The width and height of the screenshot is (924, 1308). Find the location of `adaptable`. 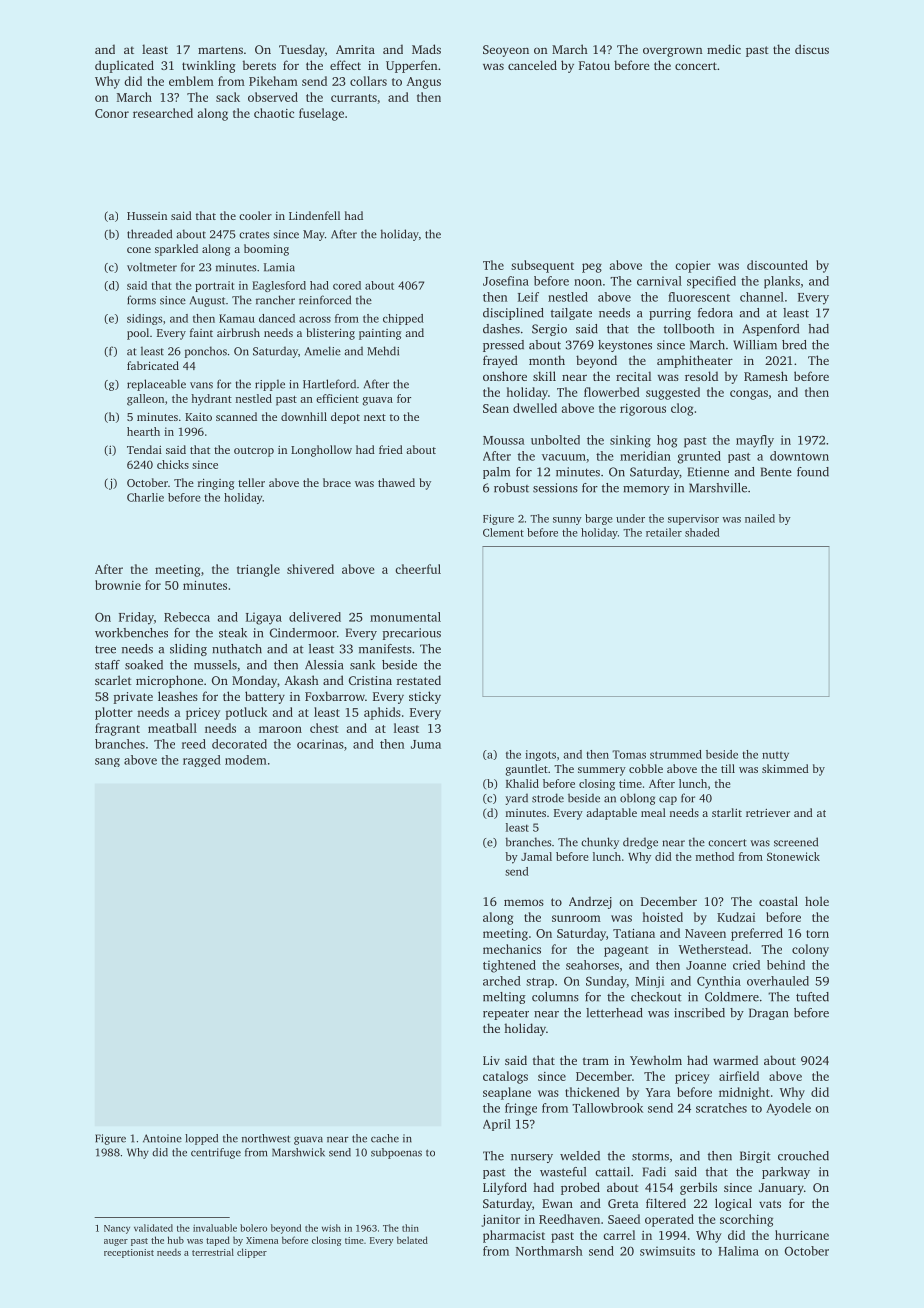

adaptable is located at coordinates (611, 814).
